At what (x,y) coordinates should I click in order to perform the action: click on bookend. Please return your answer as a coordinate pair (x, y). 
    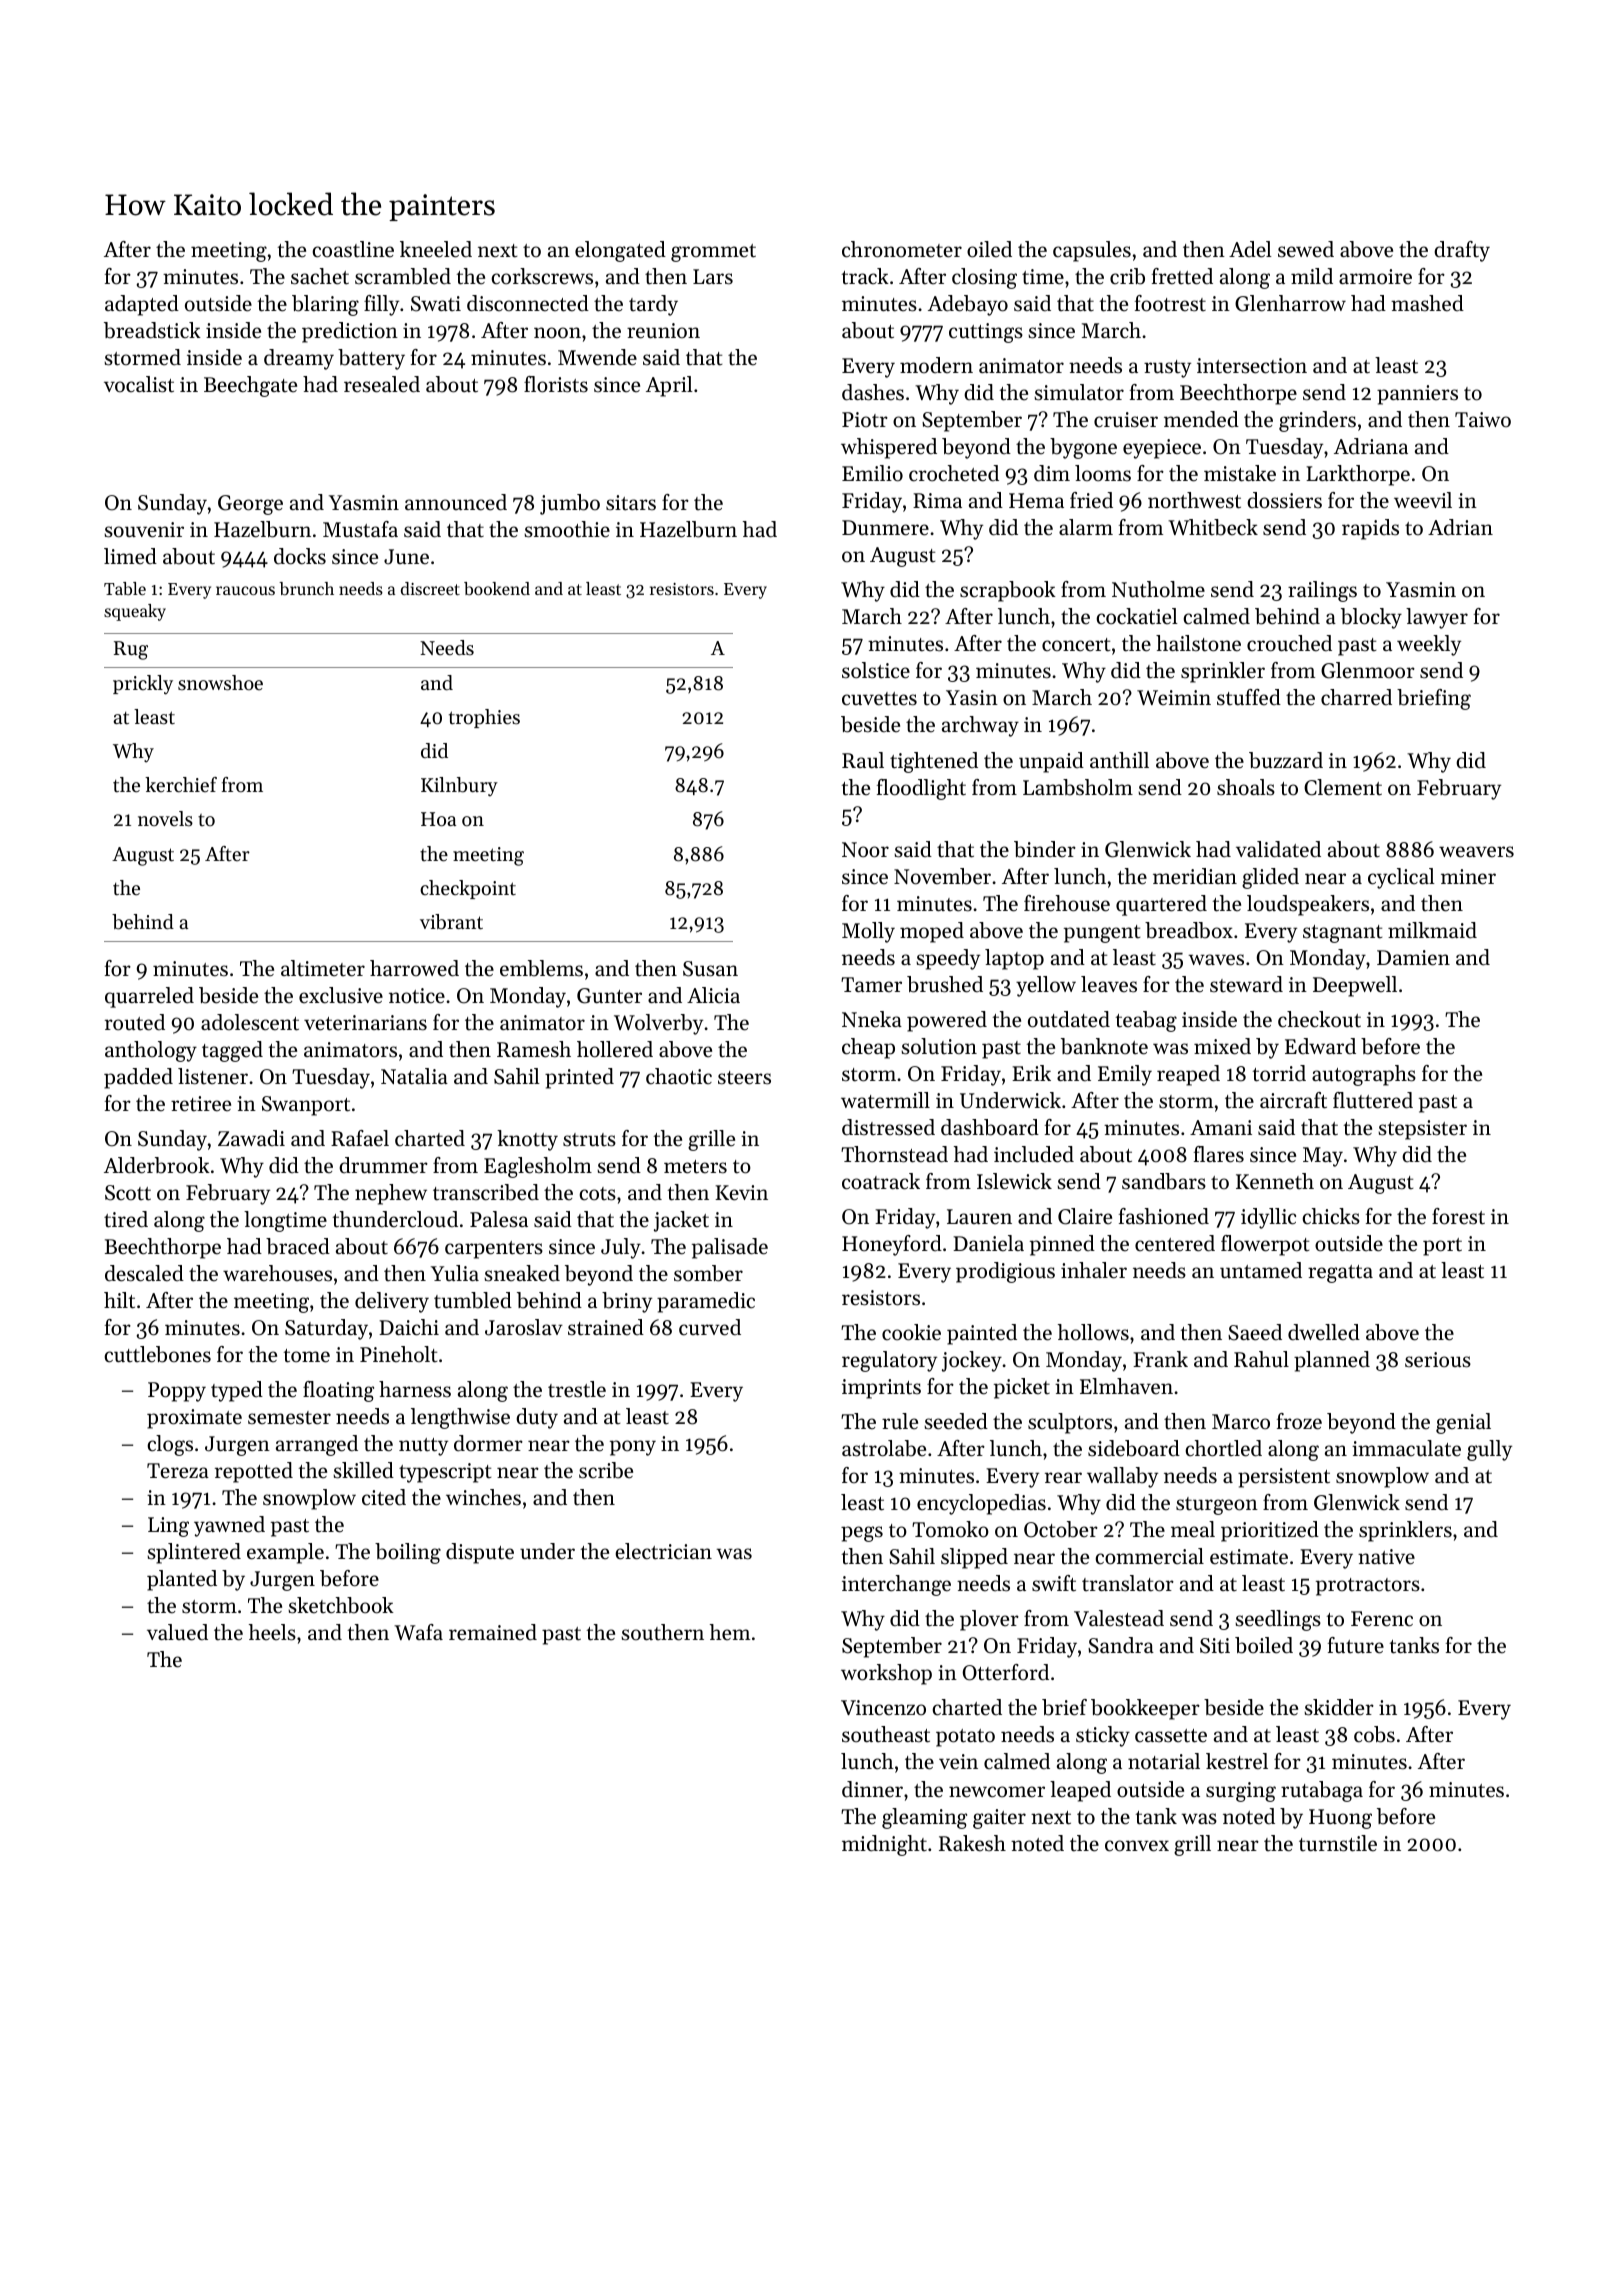
    Looking at the image, I should click on (497, 588).
